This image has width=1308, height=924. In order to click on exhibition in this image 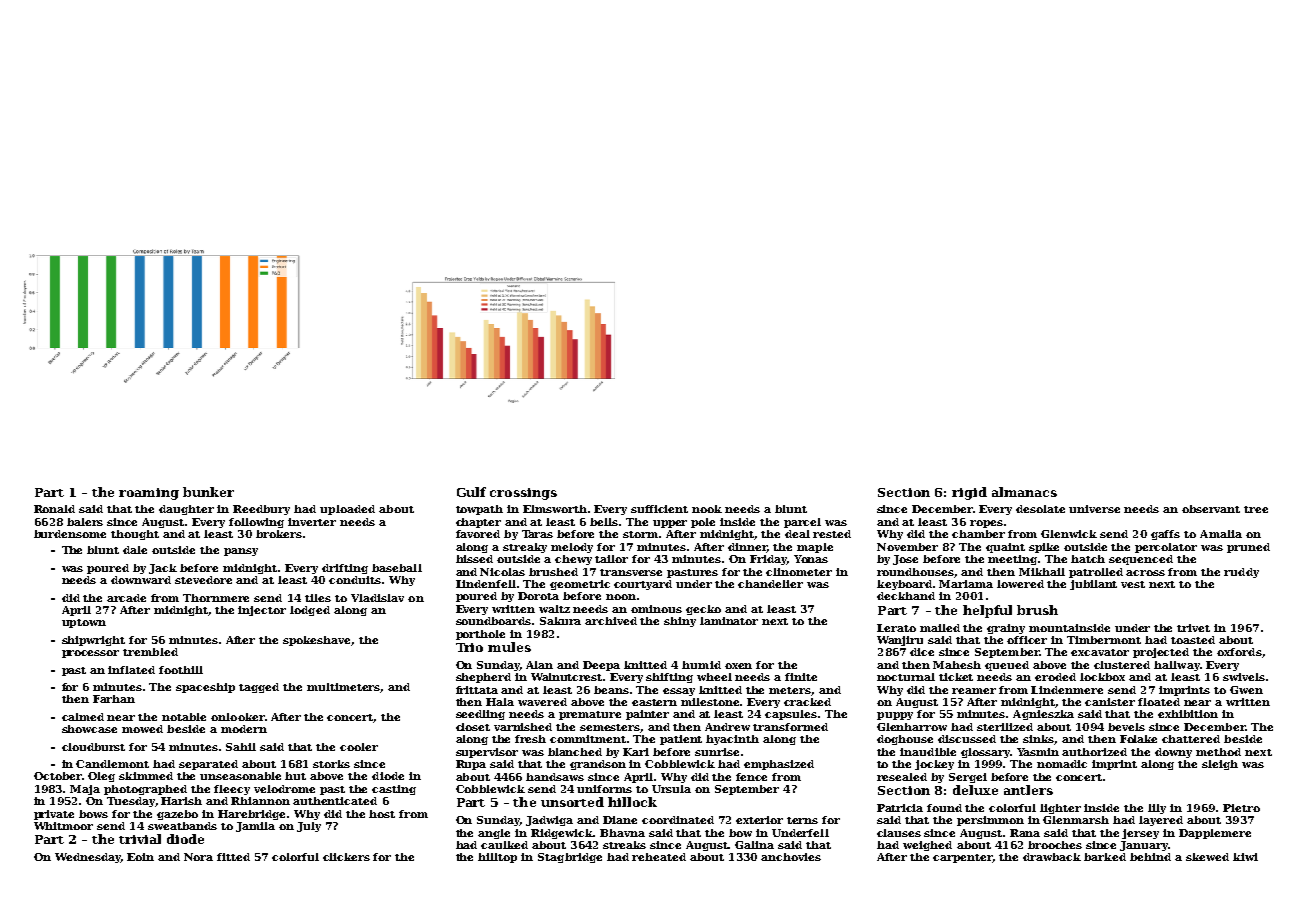, I will do `click(1188, 714)`.
